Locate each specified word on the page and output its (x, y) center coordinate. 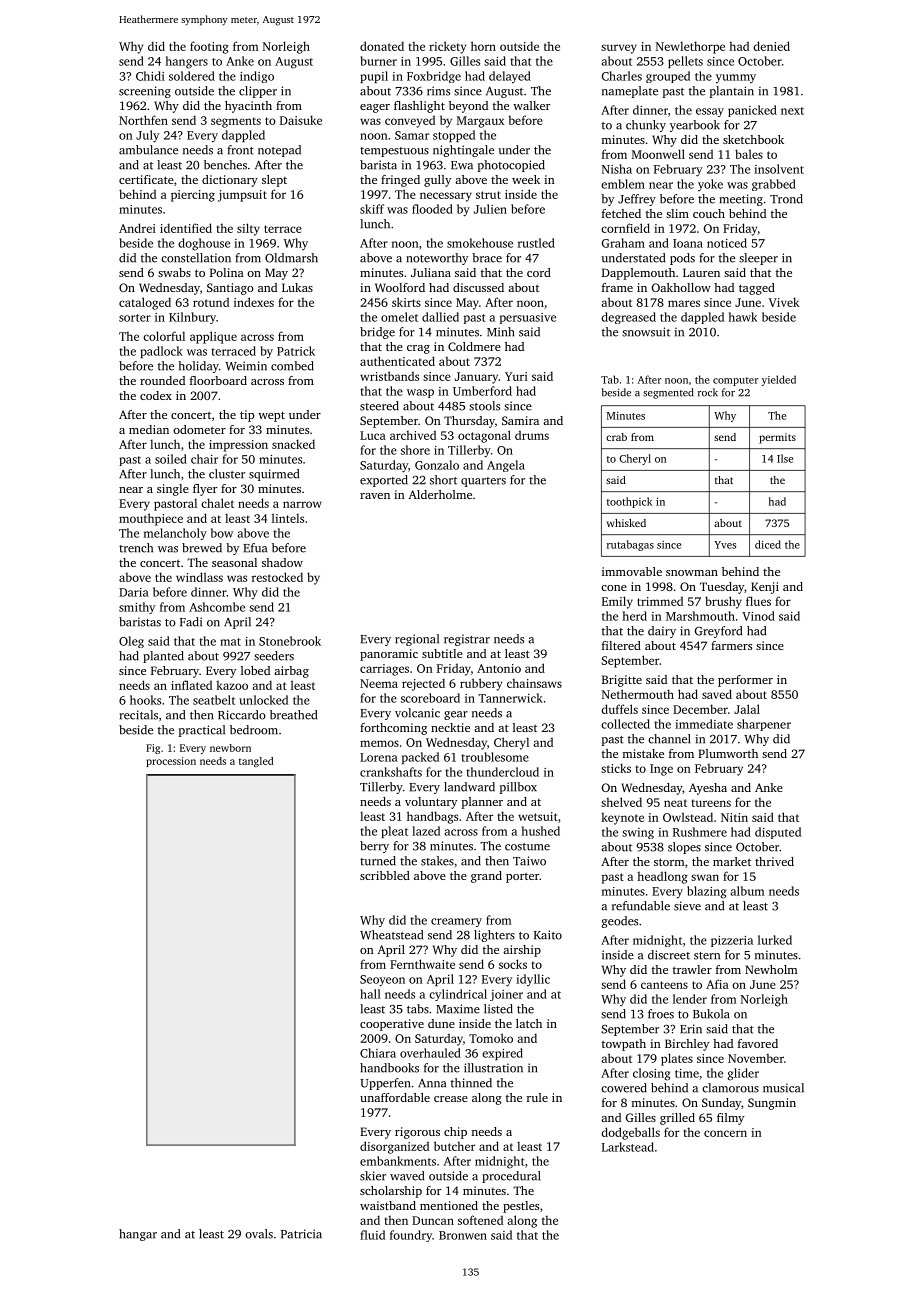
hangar (138, 1235)
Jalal (747, 709)
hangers (187, 62)
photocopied (511, 166)
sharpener (764, 725)
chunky (646, 126)
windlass (199, 577)
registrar (467, 640)
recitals (138, 715)
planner (482, 803)
